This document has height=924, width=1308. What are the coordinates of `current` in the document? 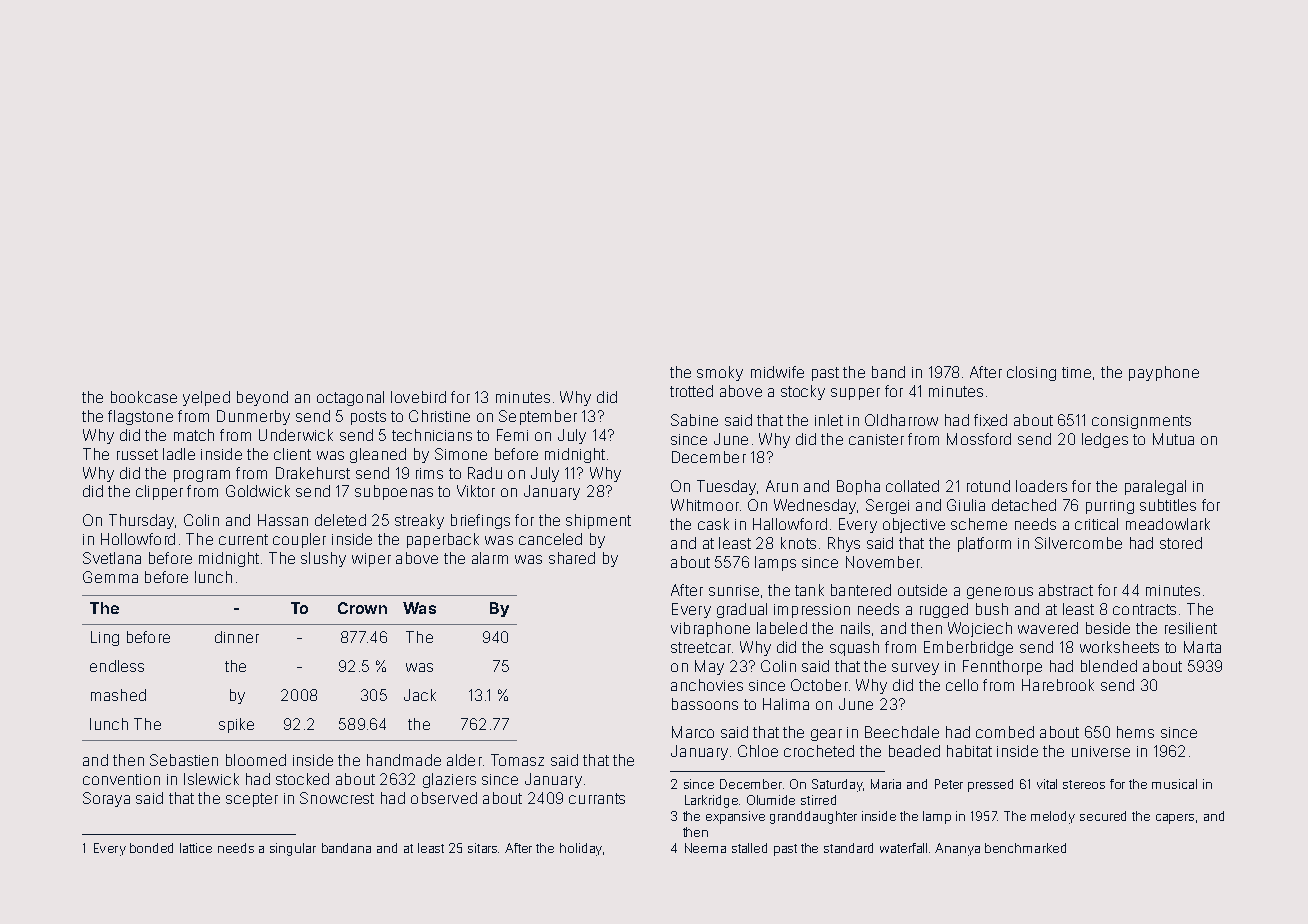 It's located at (243, 539).
